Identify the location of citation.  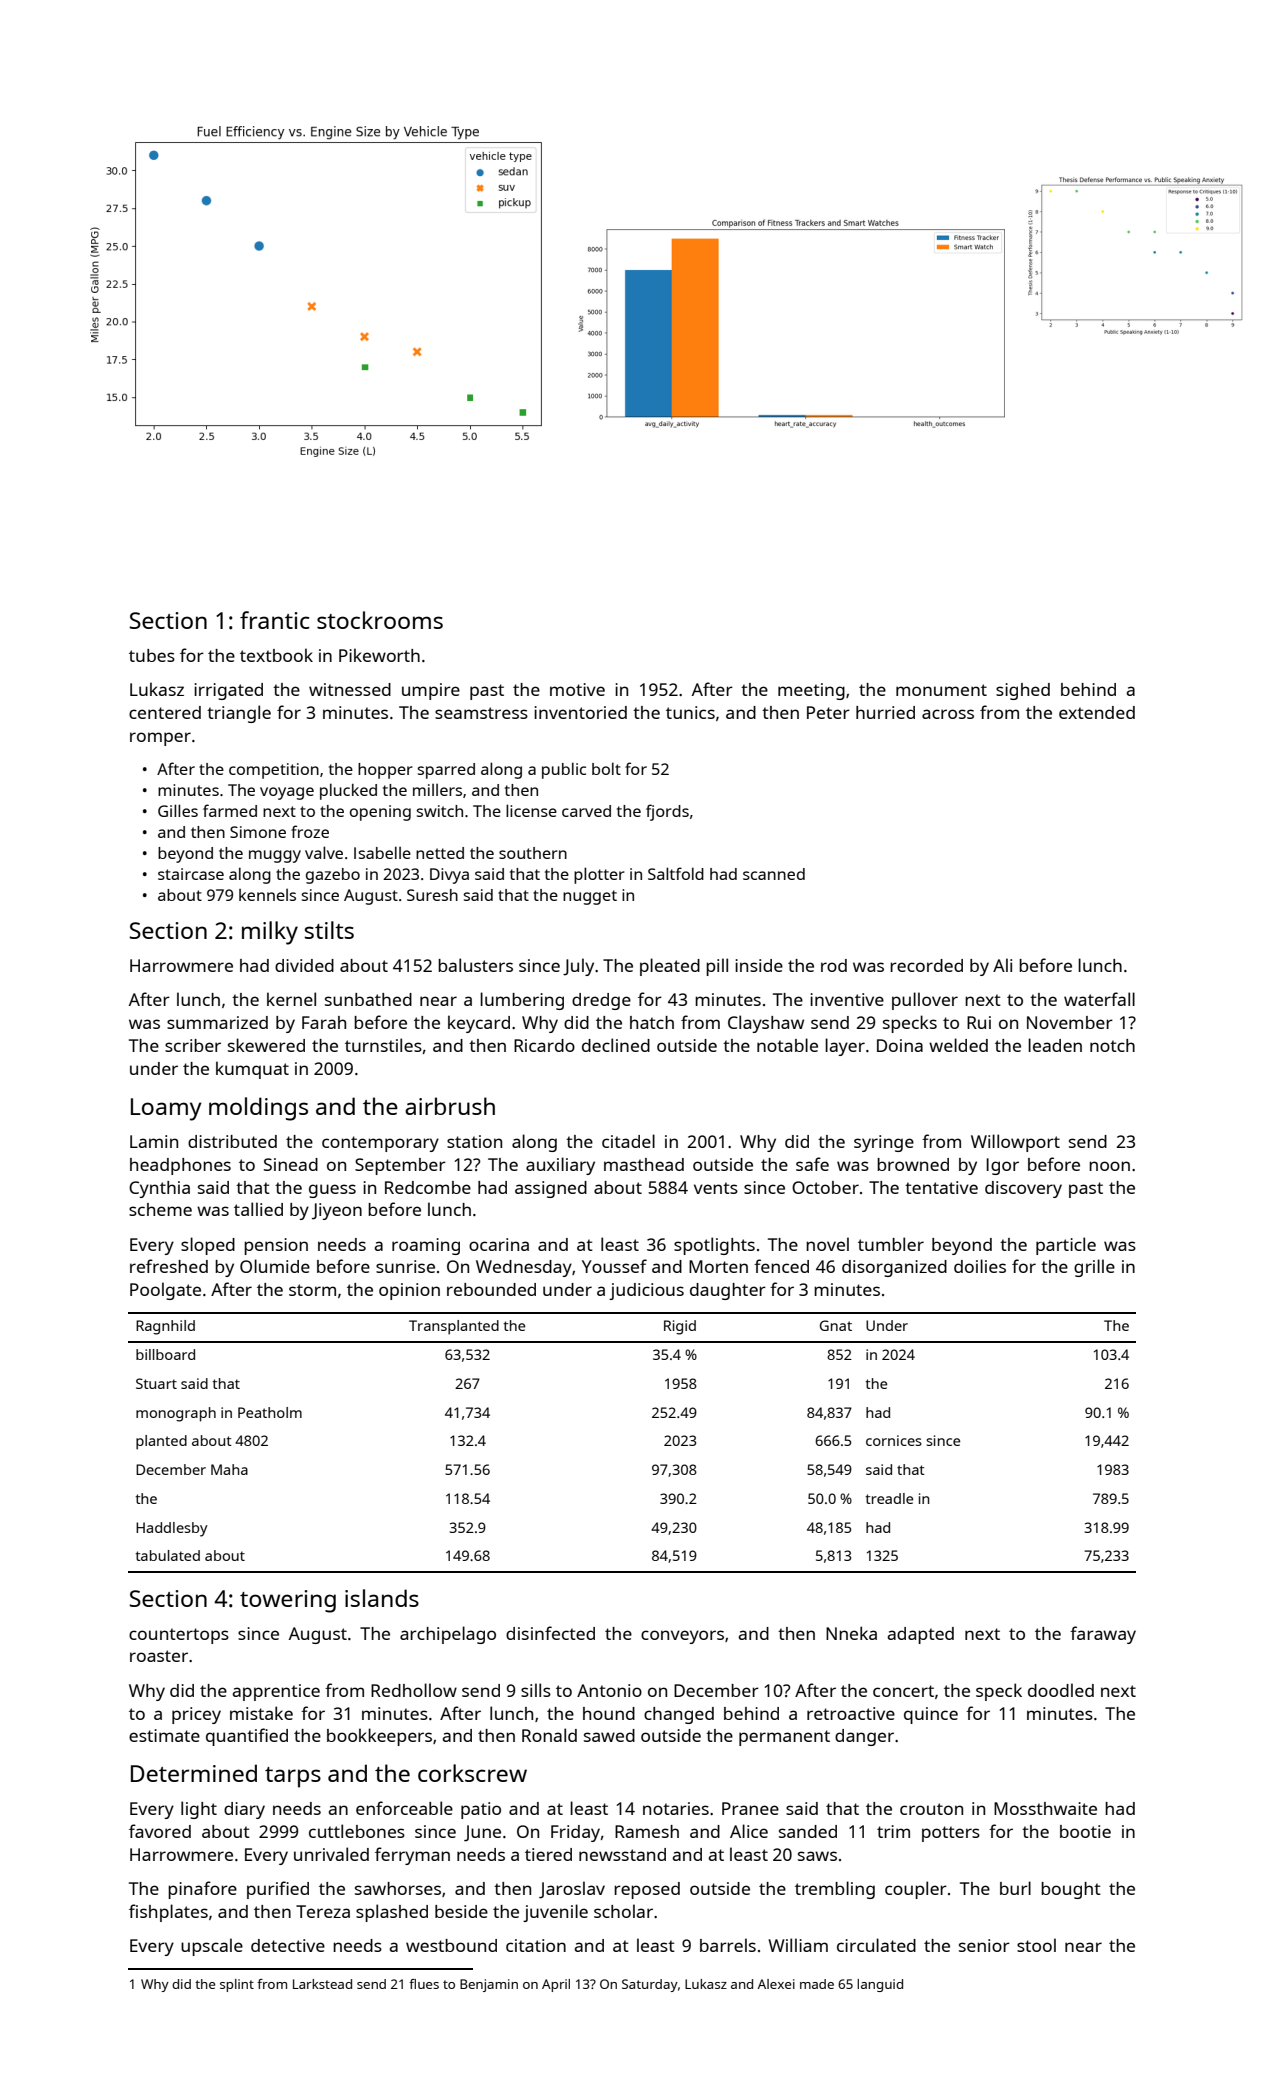
(536, 1945).
